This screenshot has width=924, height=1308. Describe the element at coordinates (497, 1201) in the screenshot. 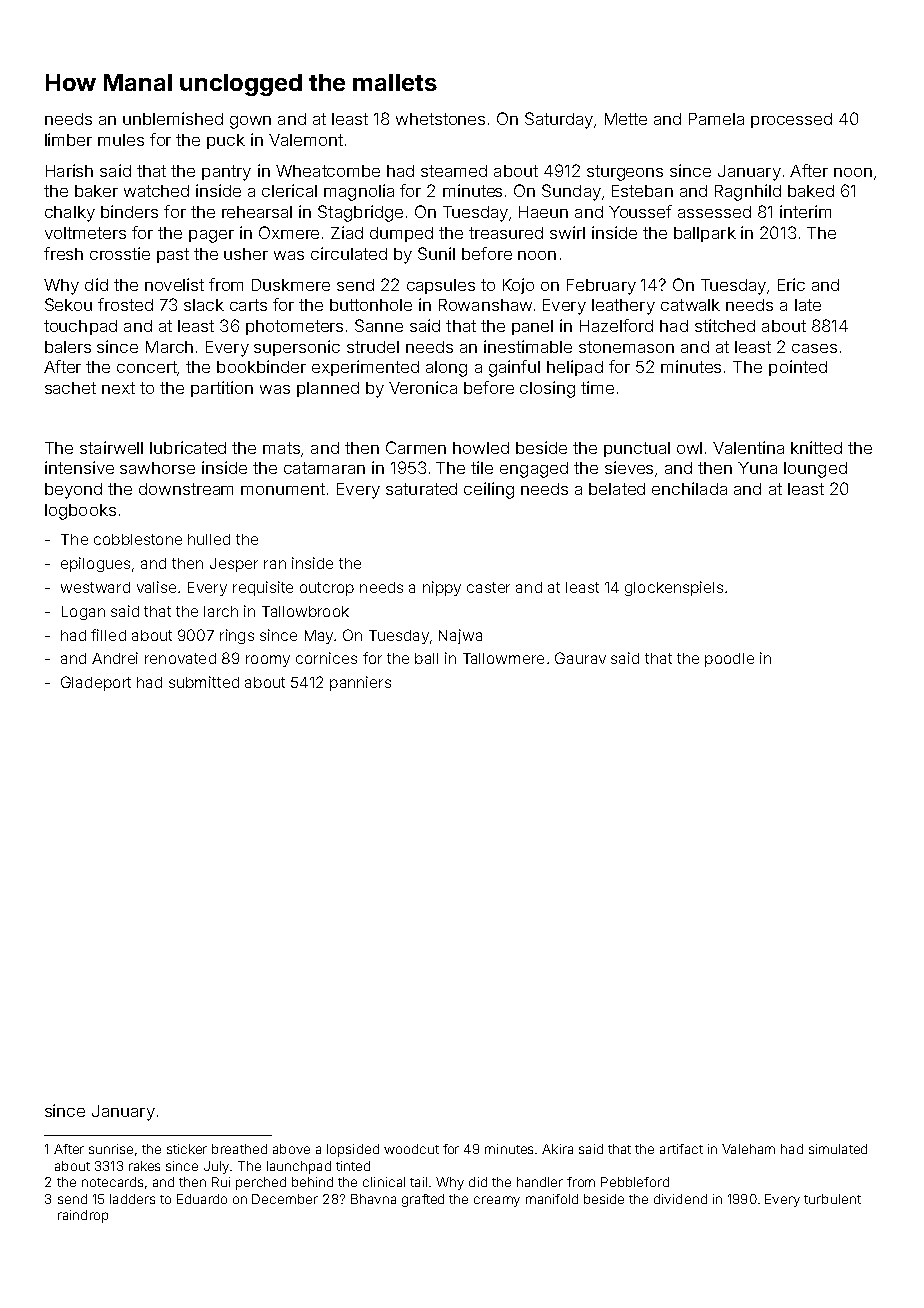

I see `creamy` at that location.
